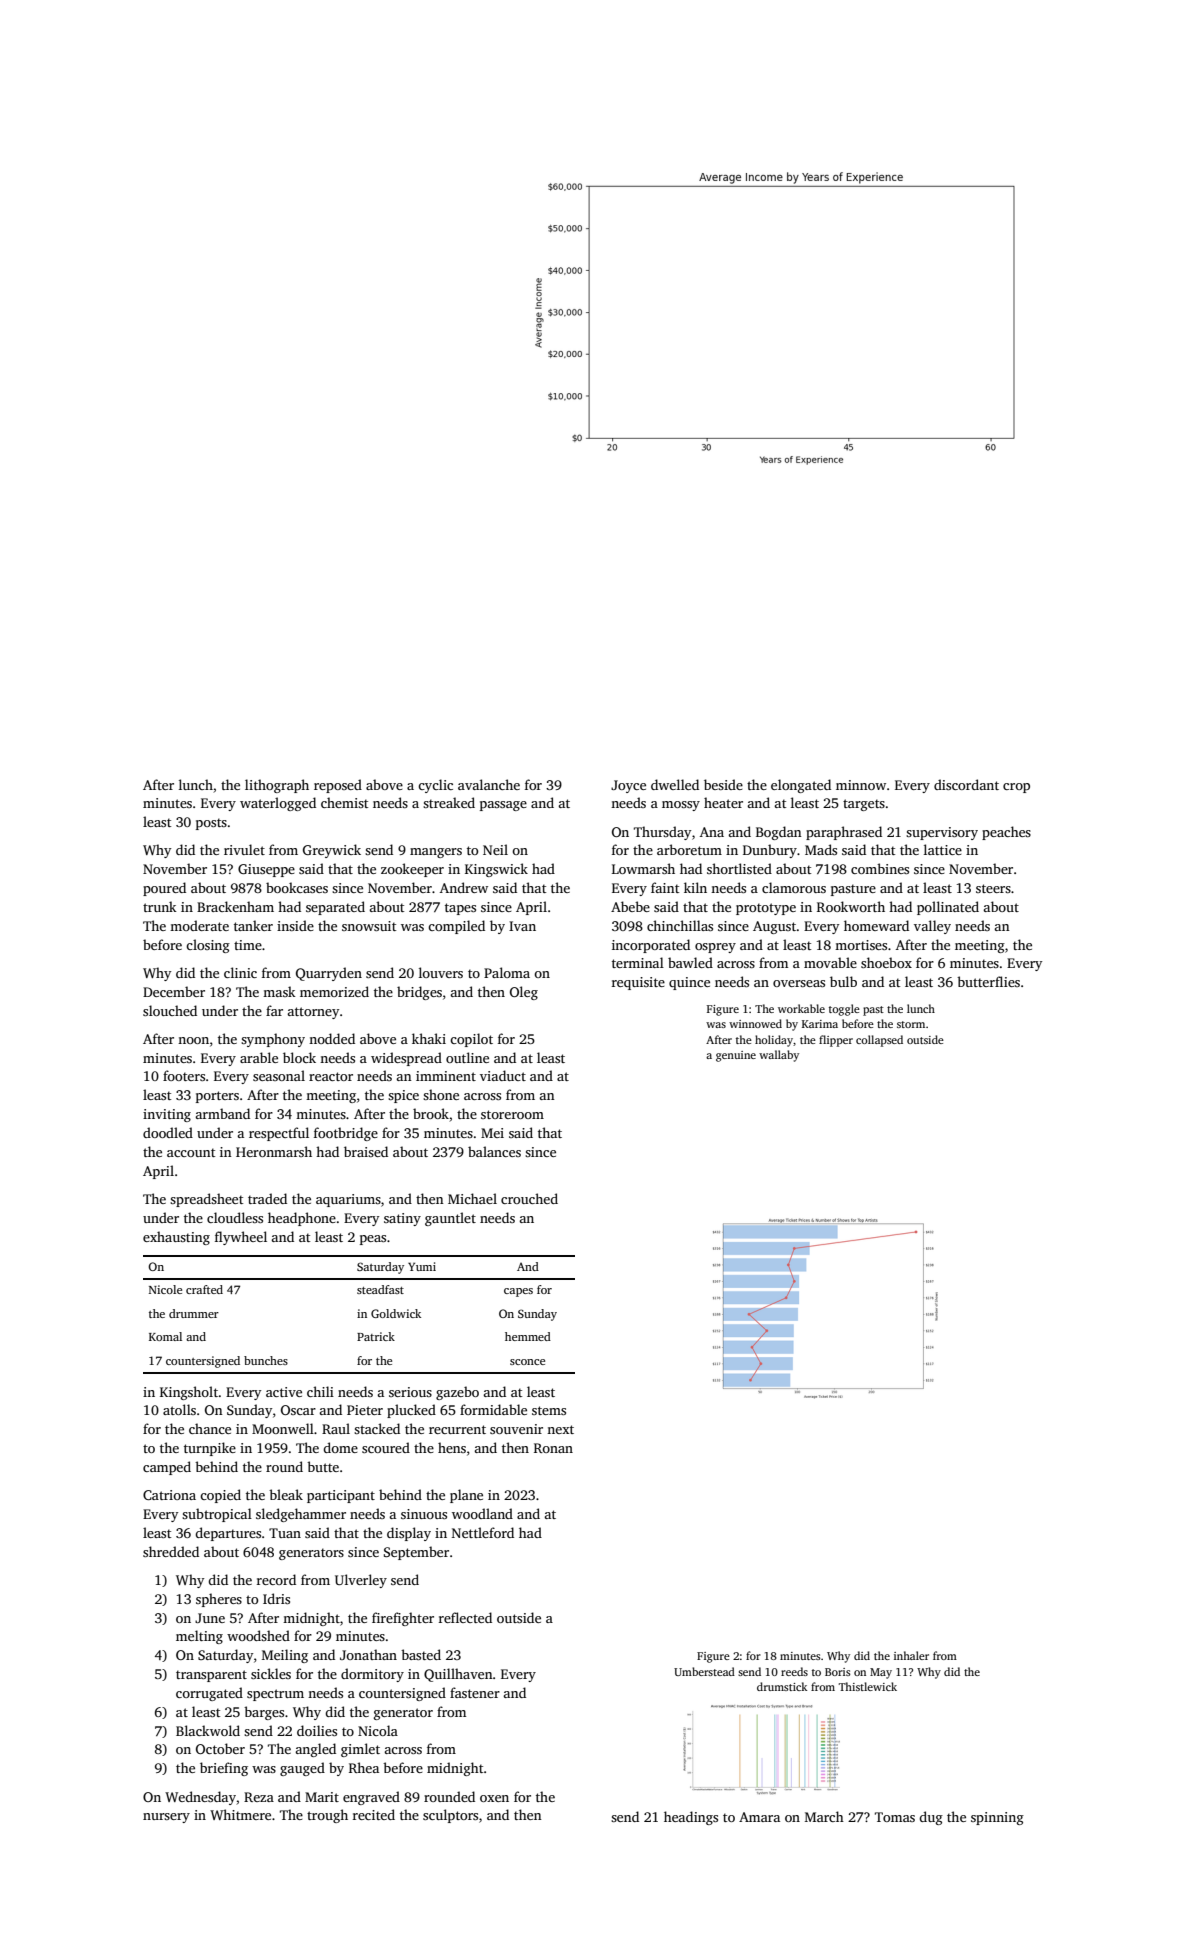  I want to click on sconce, so click(527, 1362).
